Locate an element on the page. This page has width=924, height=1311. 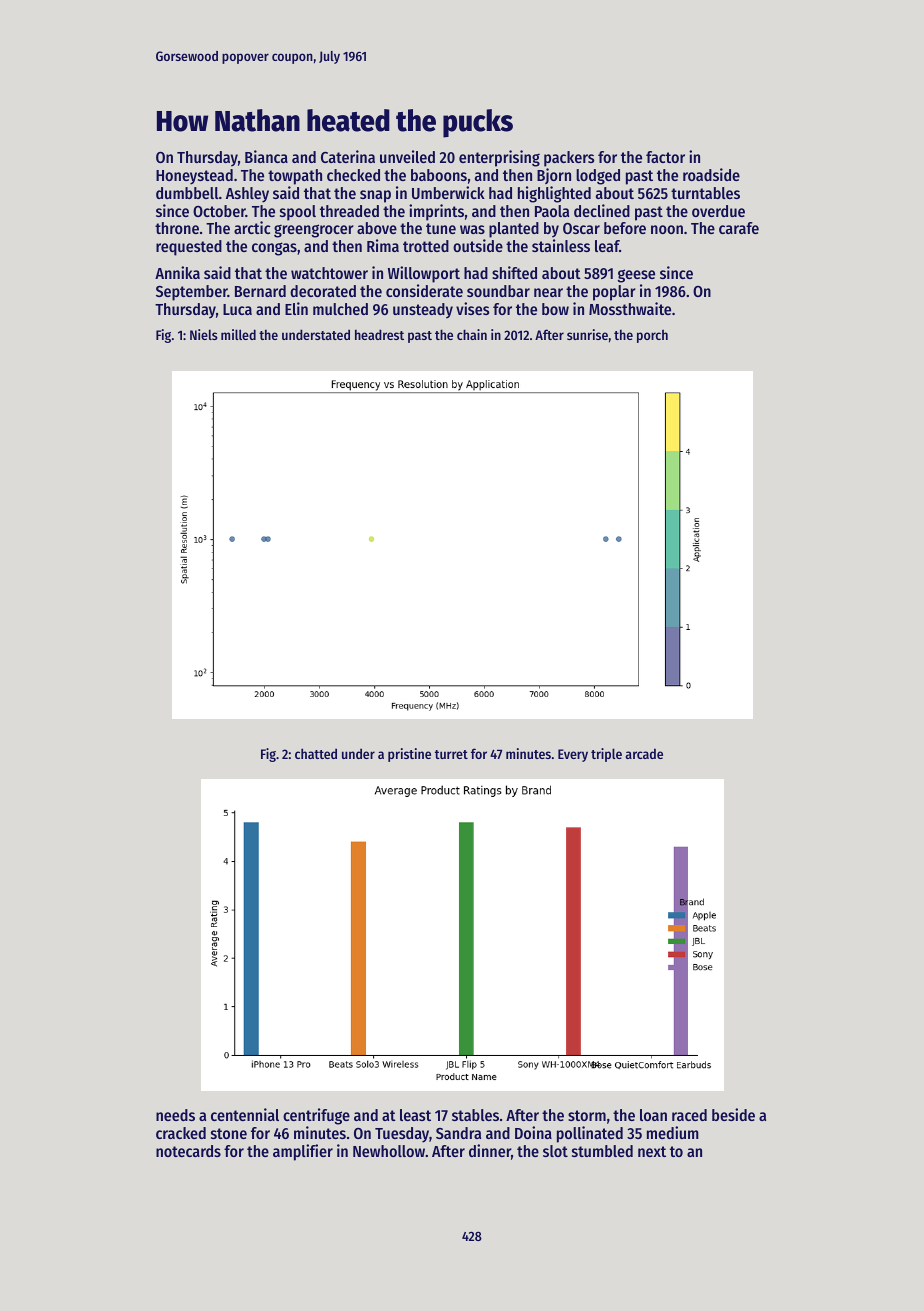
turret is located at coordinates (451, 754).
